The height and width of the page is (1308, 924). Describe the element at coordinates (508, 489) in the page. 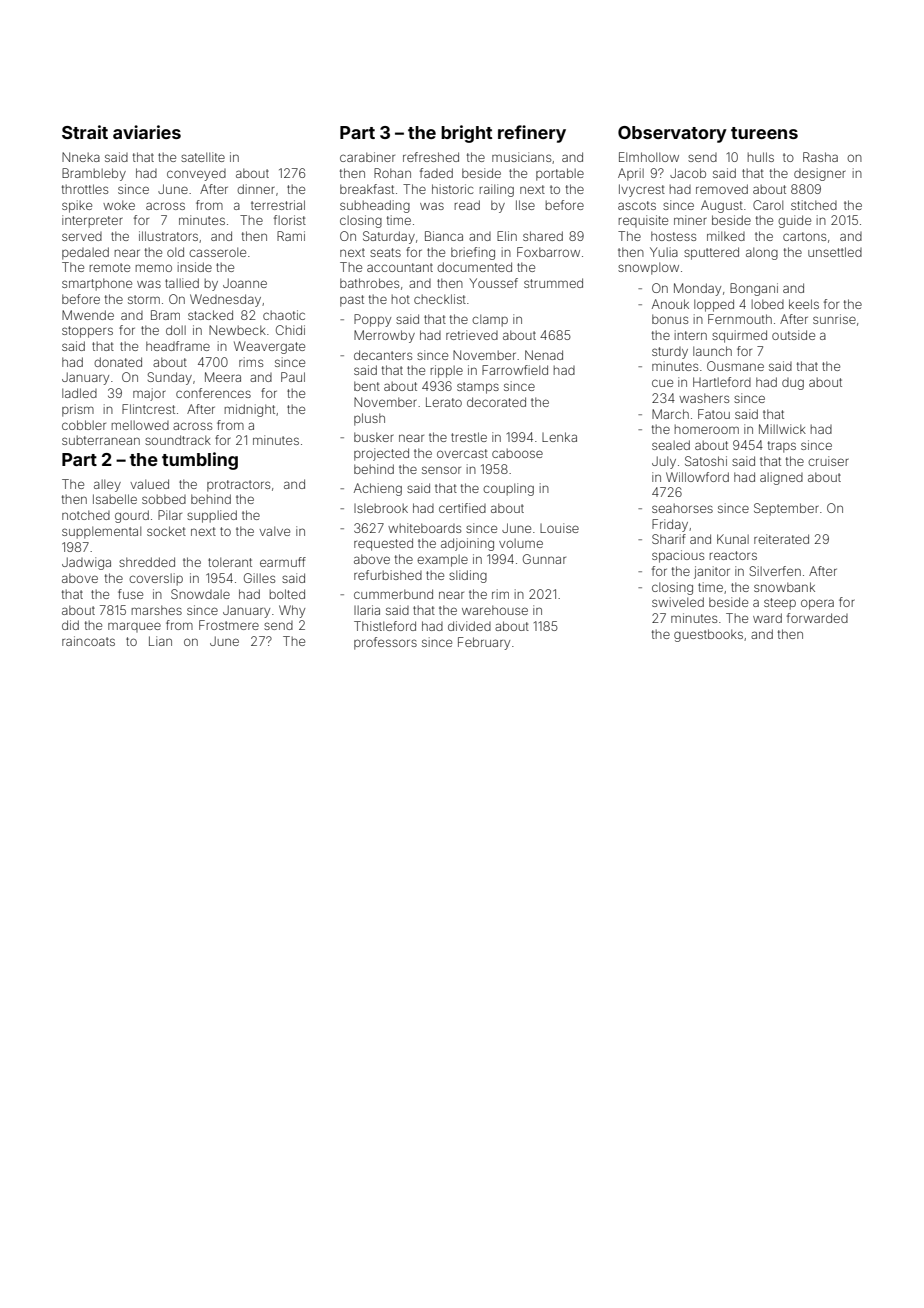

I see `coupling` at that location.
